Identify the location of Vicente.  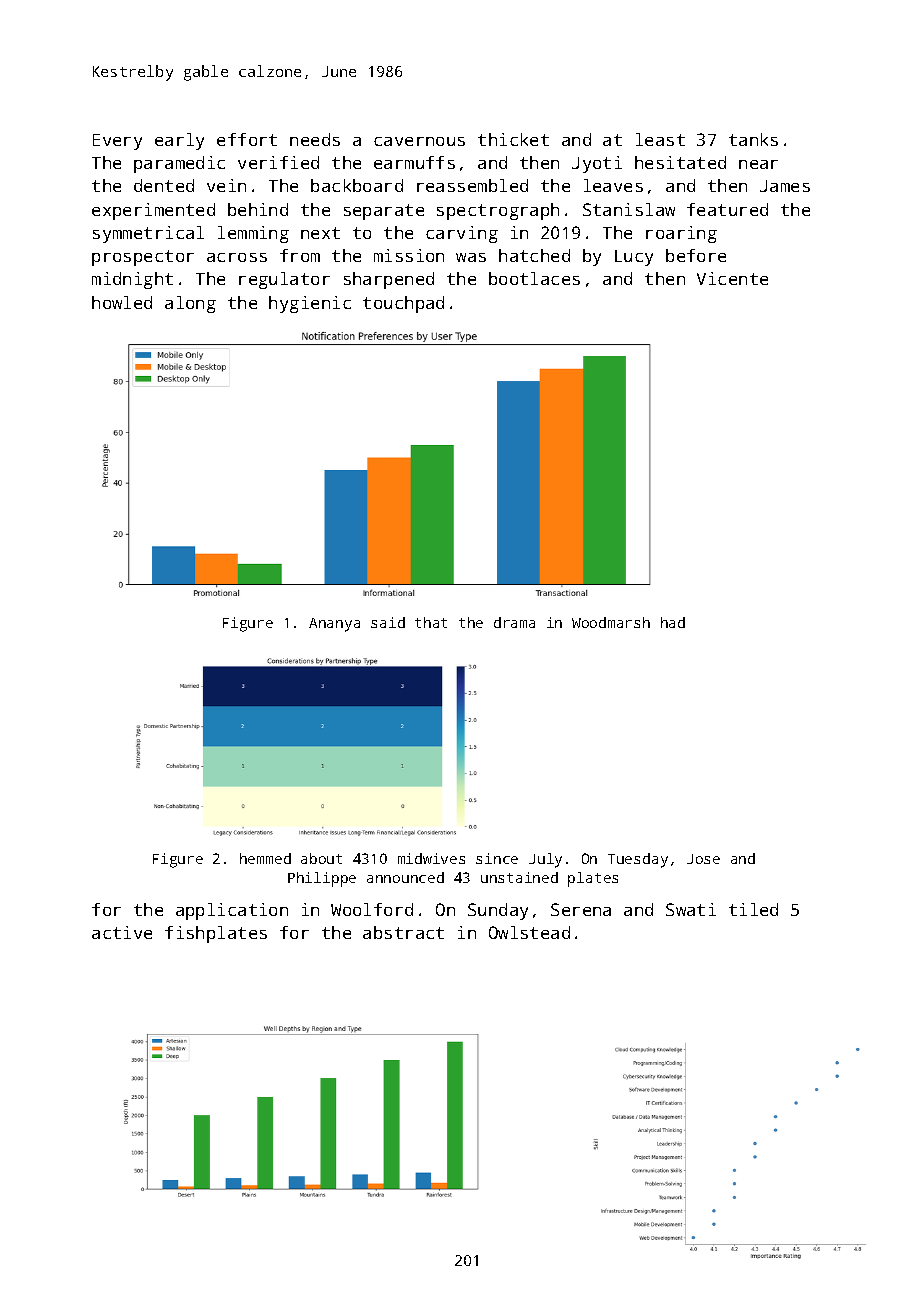
(732, 278).
